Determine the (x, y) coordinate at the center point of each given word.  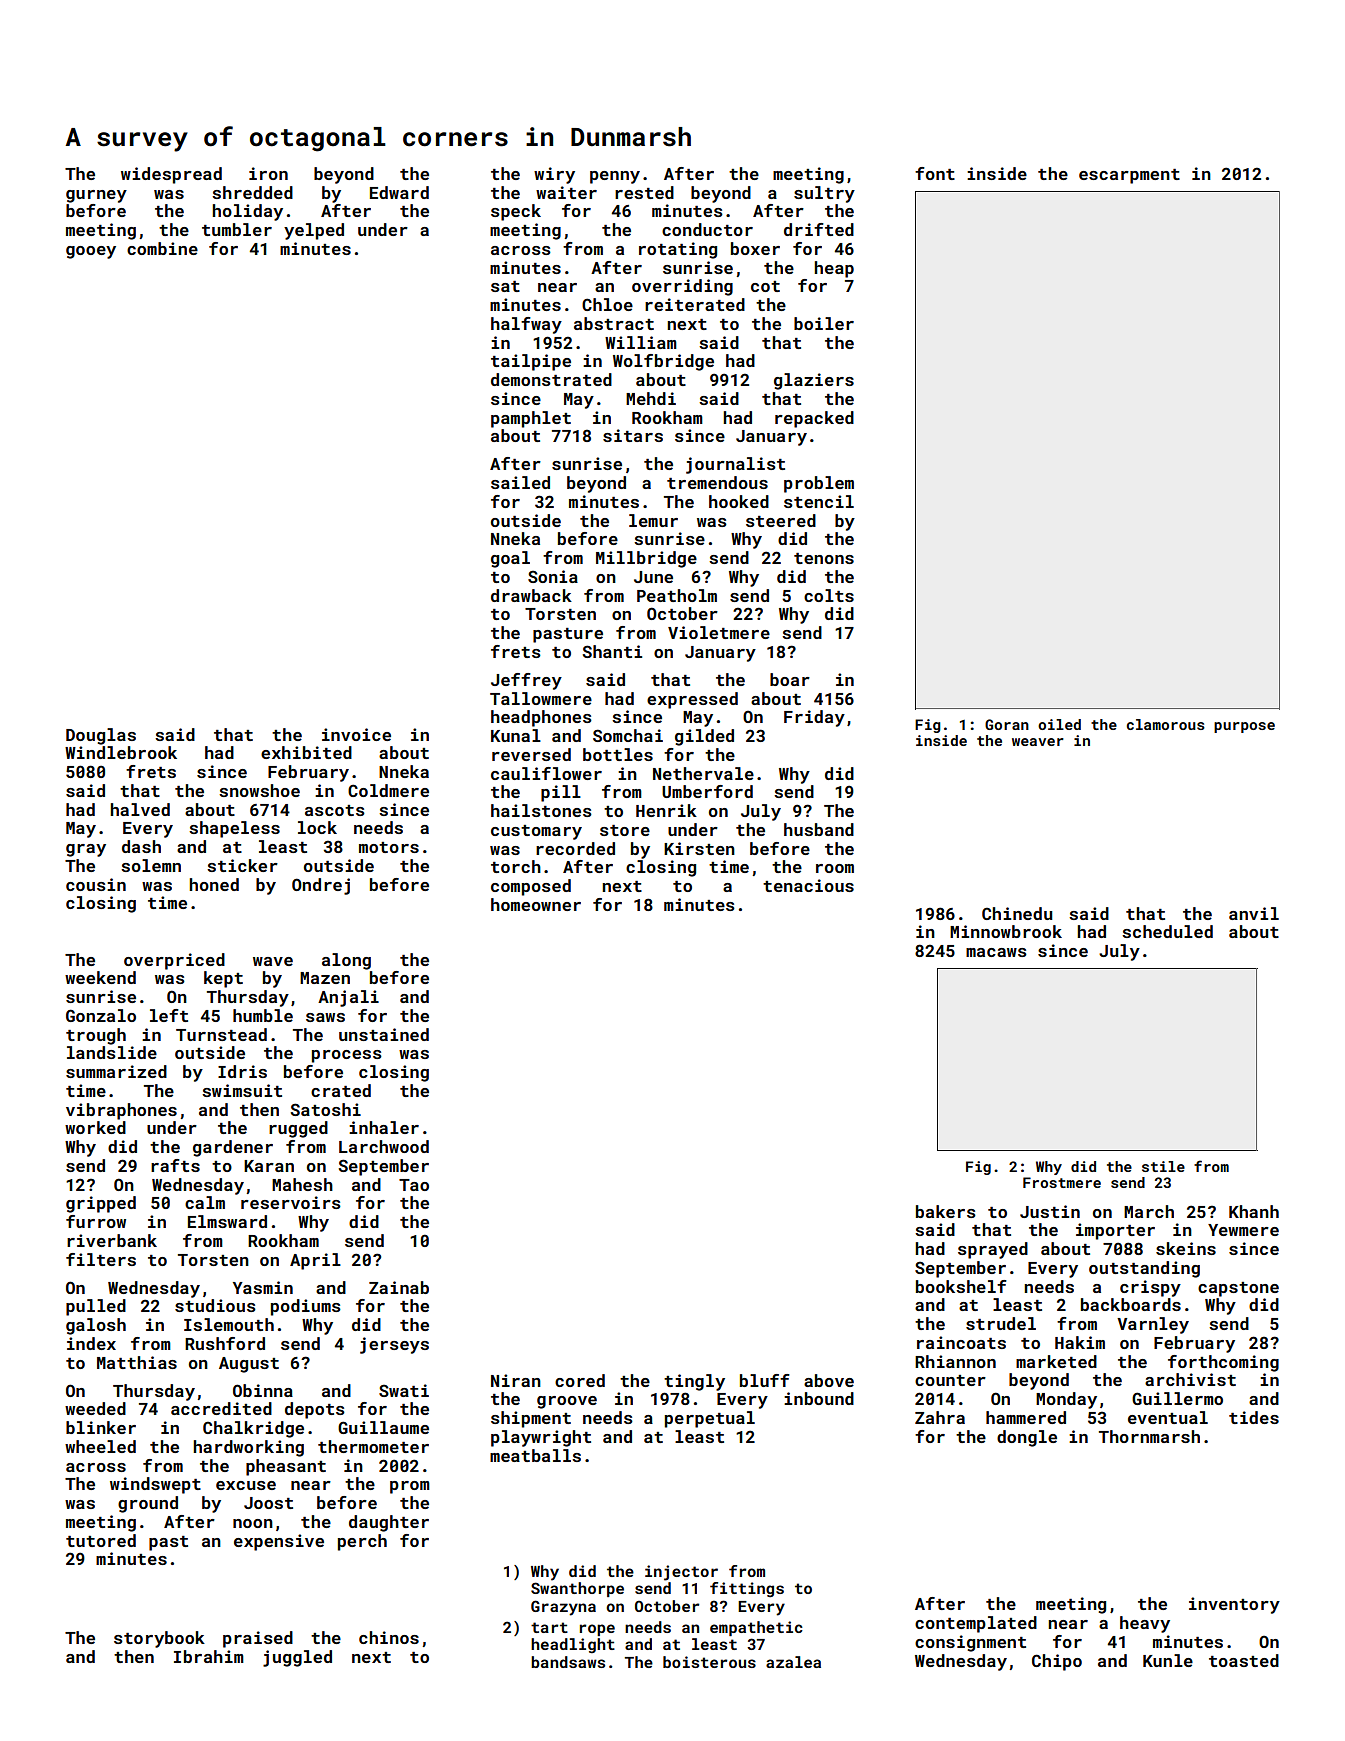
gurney (96, 196)
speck (516, 212)
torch (516, 866)
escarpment (1129, 176)
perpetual (710, 1419)
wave (273, 961)
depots (315, 1410)
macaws (996, 952)
